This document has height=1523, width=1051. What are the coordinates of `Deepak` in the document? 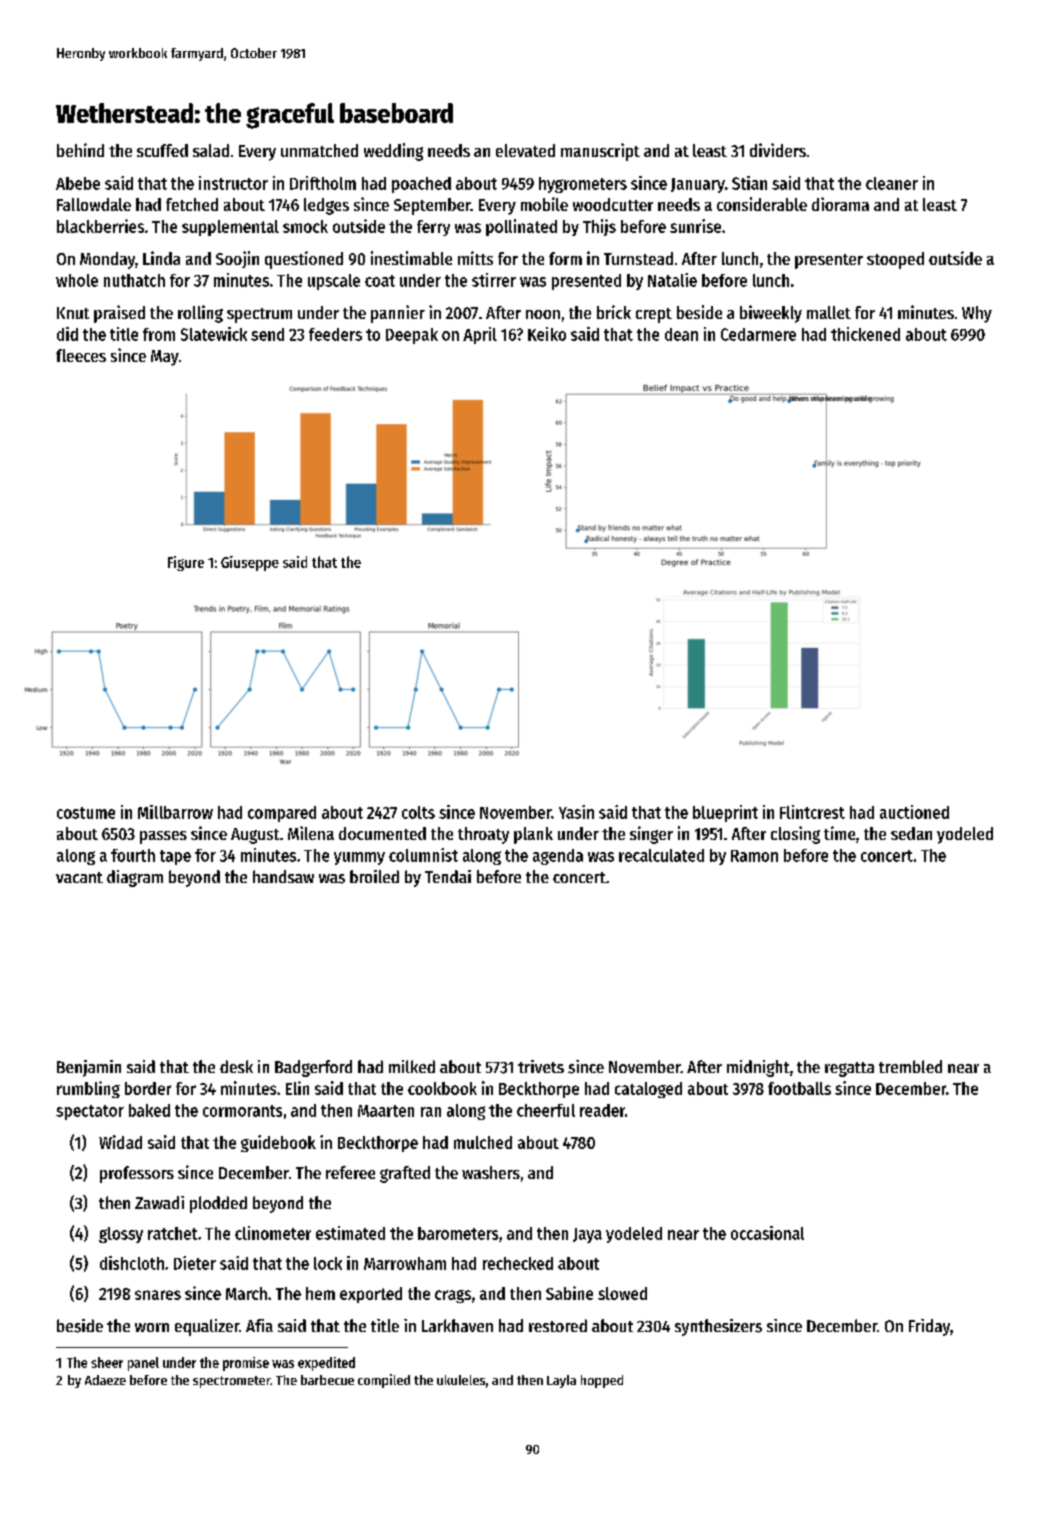 It's located at (412, 336).
